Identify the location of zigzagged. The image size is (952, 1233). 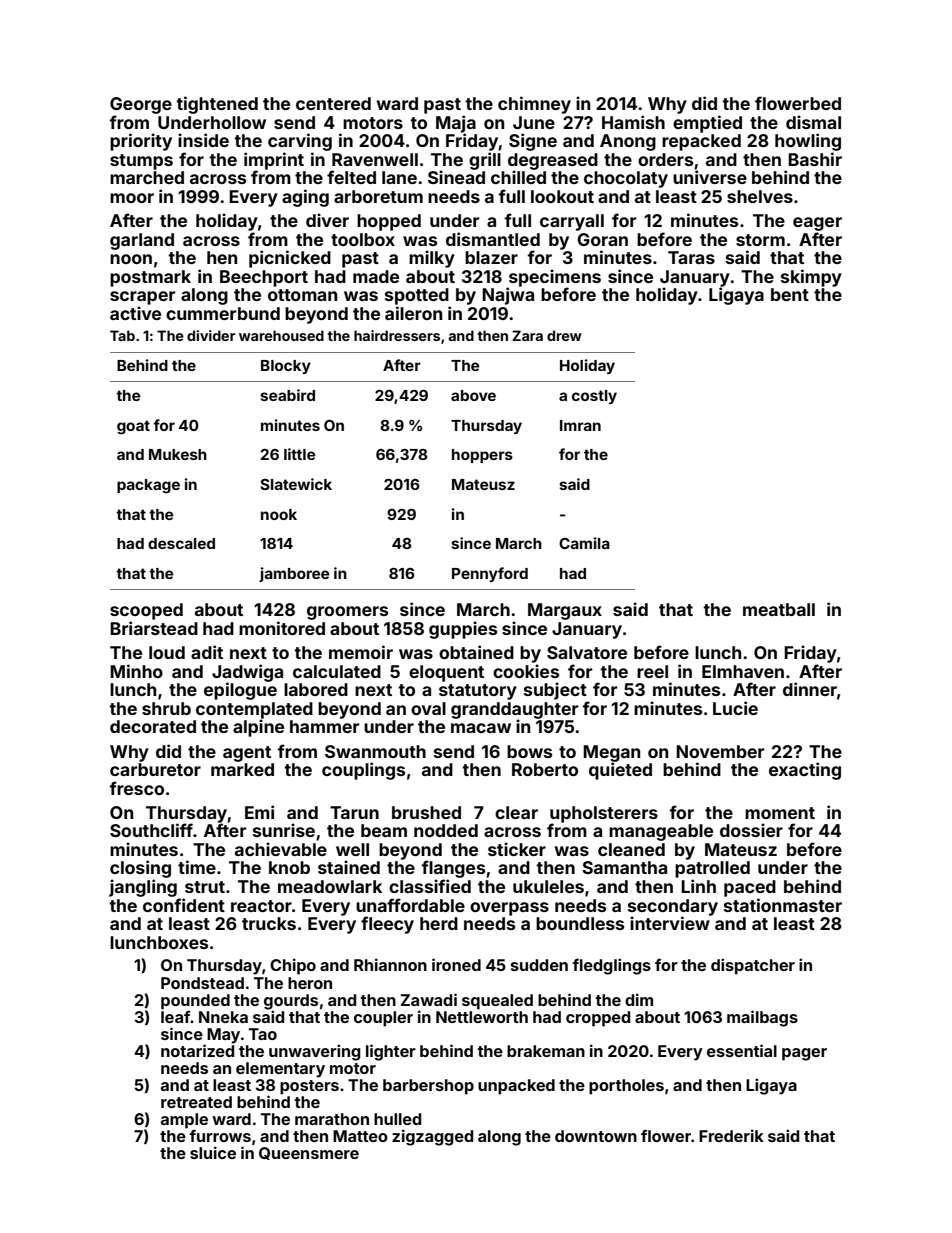
(432, 1137).
